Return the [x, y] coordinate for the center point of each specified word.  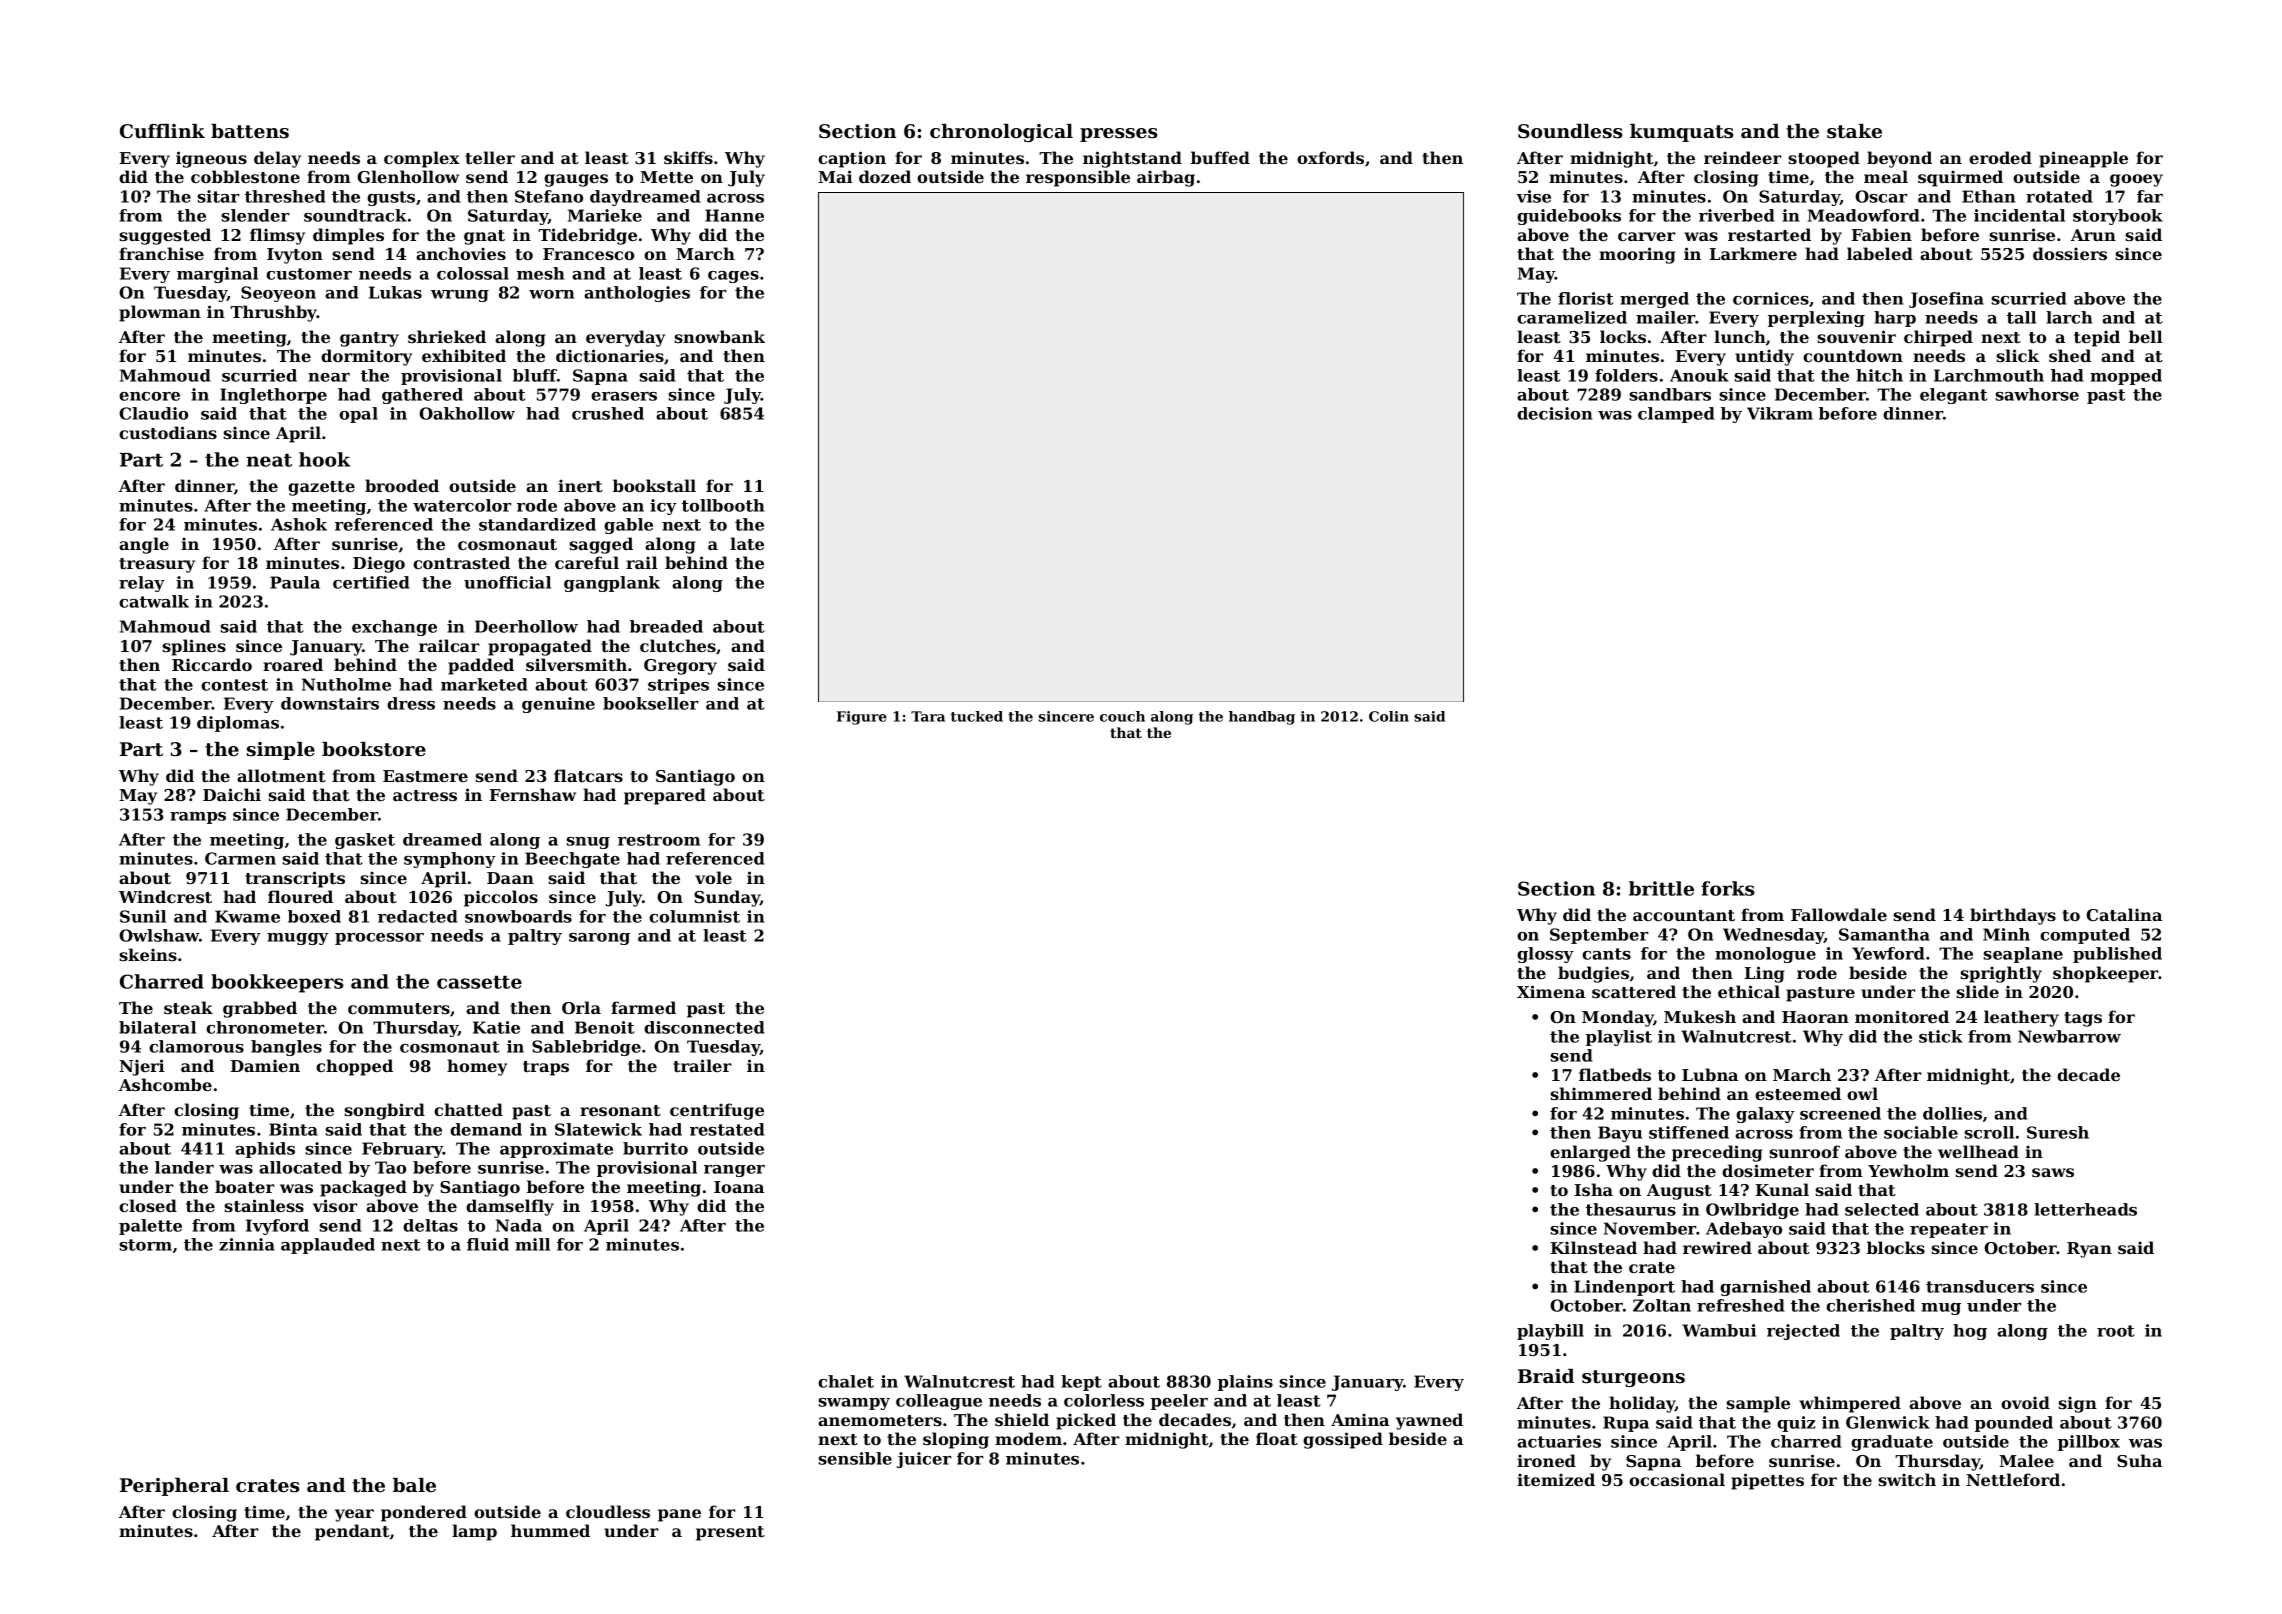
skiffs [688, 157]
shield [1022, 1419]
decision [1554, 413]
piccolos [501, 898]
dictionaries [610, 355]
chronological [1001, 133]
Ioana [739, 1187]
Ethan [1988, 196]
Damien [265, 1065]
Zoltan [1662, 1305]
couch [1122, 716]
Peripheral [174, 1487]
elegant [1953, 396]
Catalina [2124, 914]
